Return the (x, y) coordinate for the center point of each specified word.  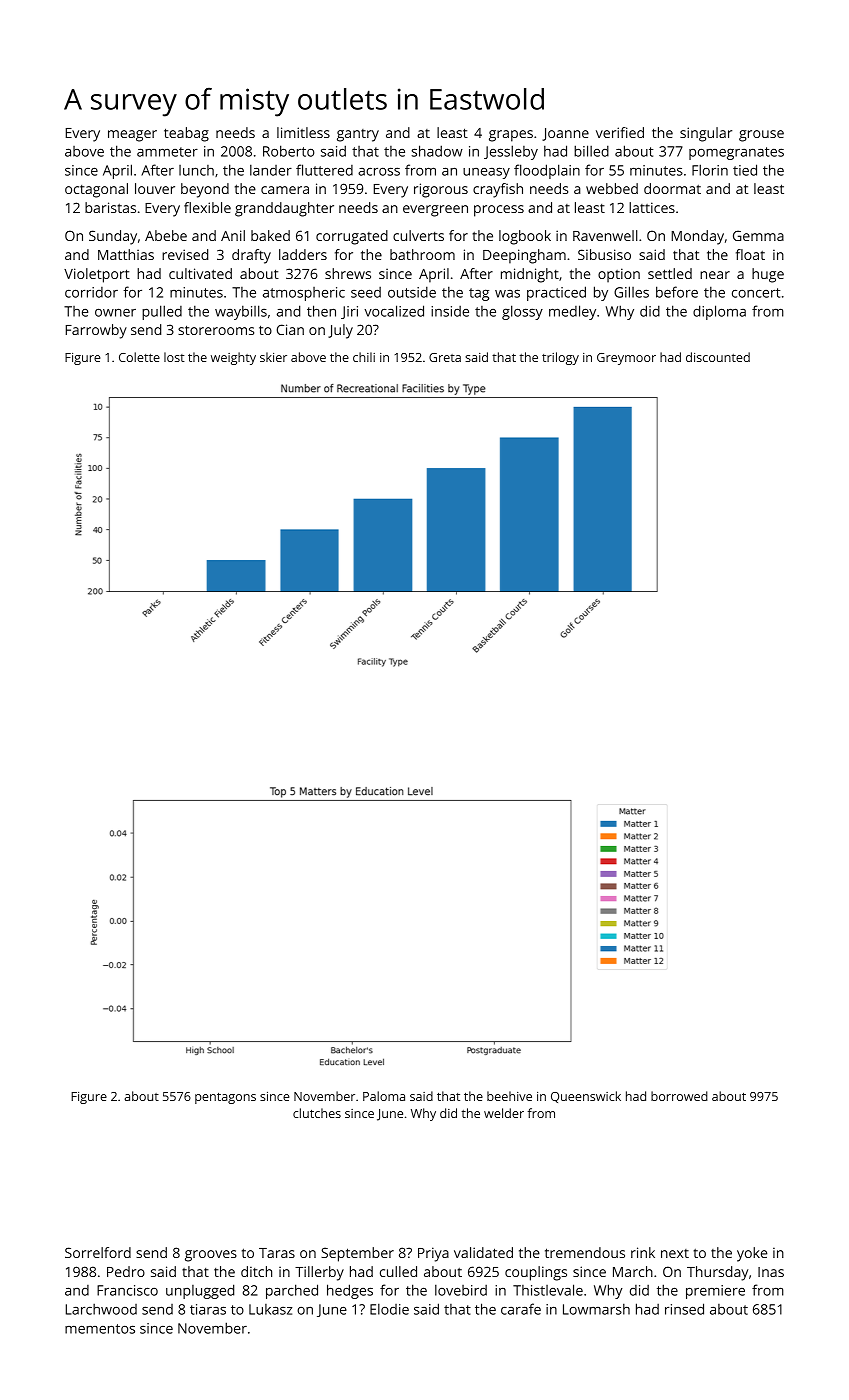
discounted (718, 357)
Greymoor (626, 359)
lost (174, 357)
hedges (350, 1291)
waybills (241, 312)
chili (364, 357)
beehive (509, 1096)
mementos (100, 1329)
